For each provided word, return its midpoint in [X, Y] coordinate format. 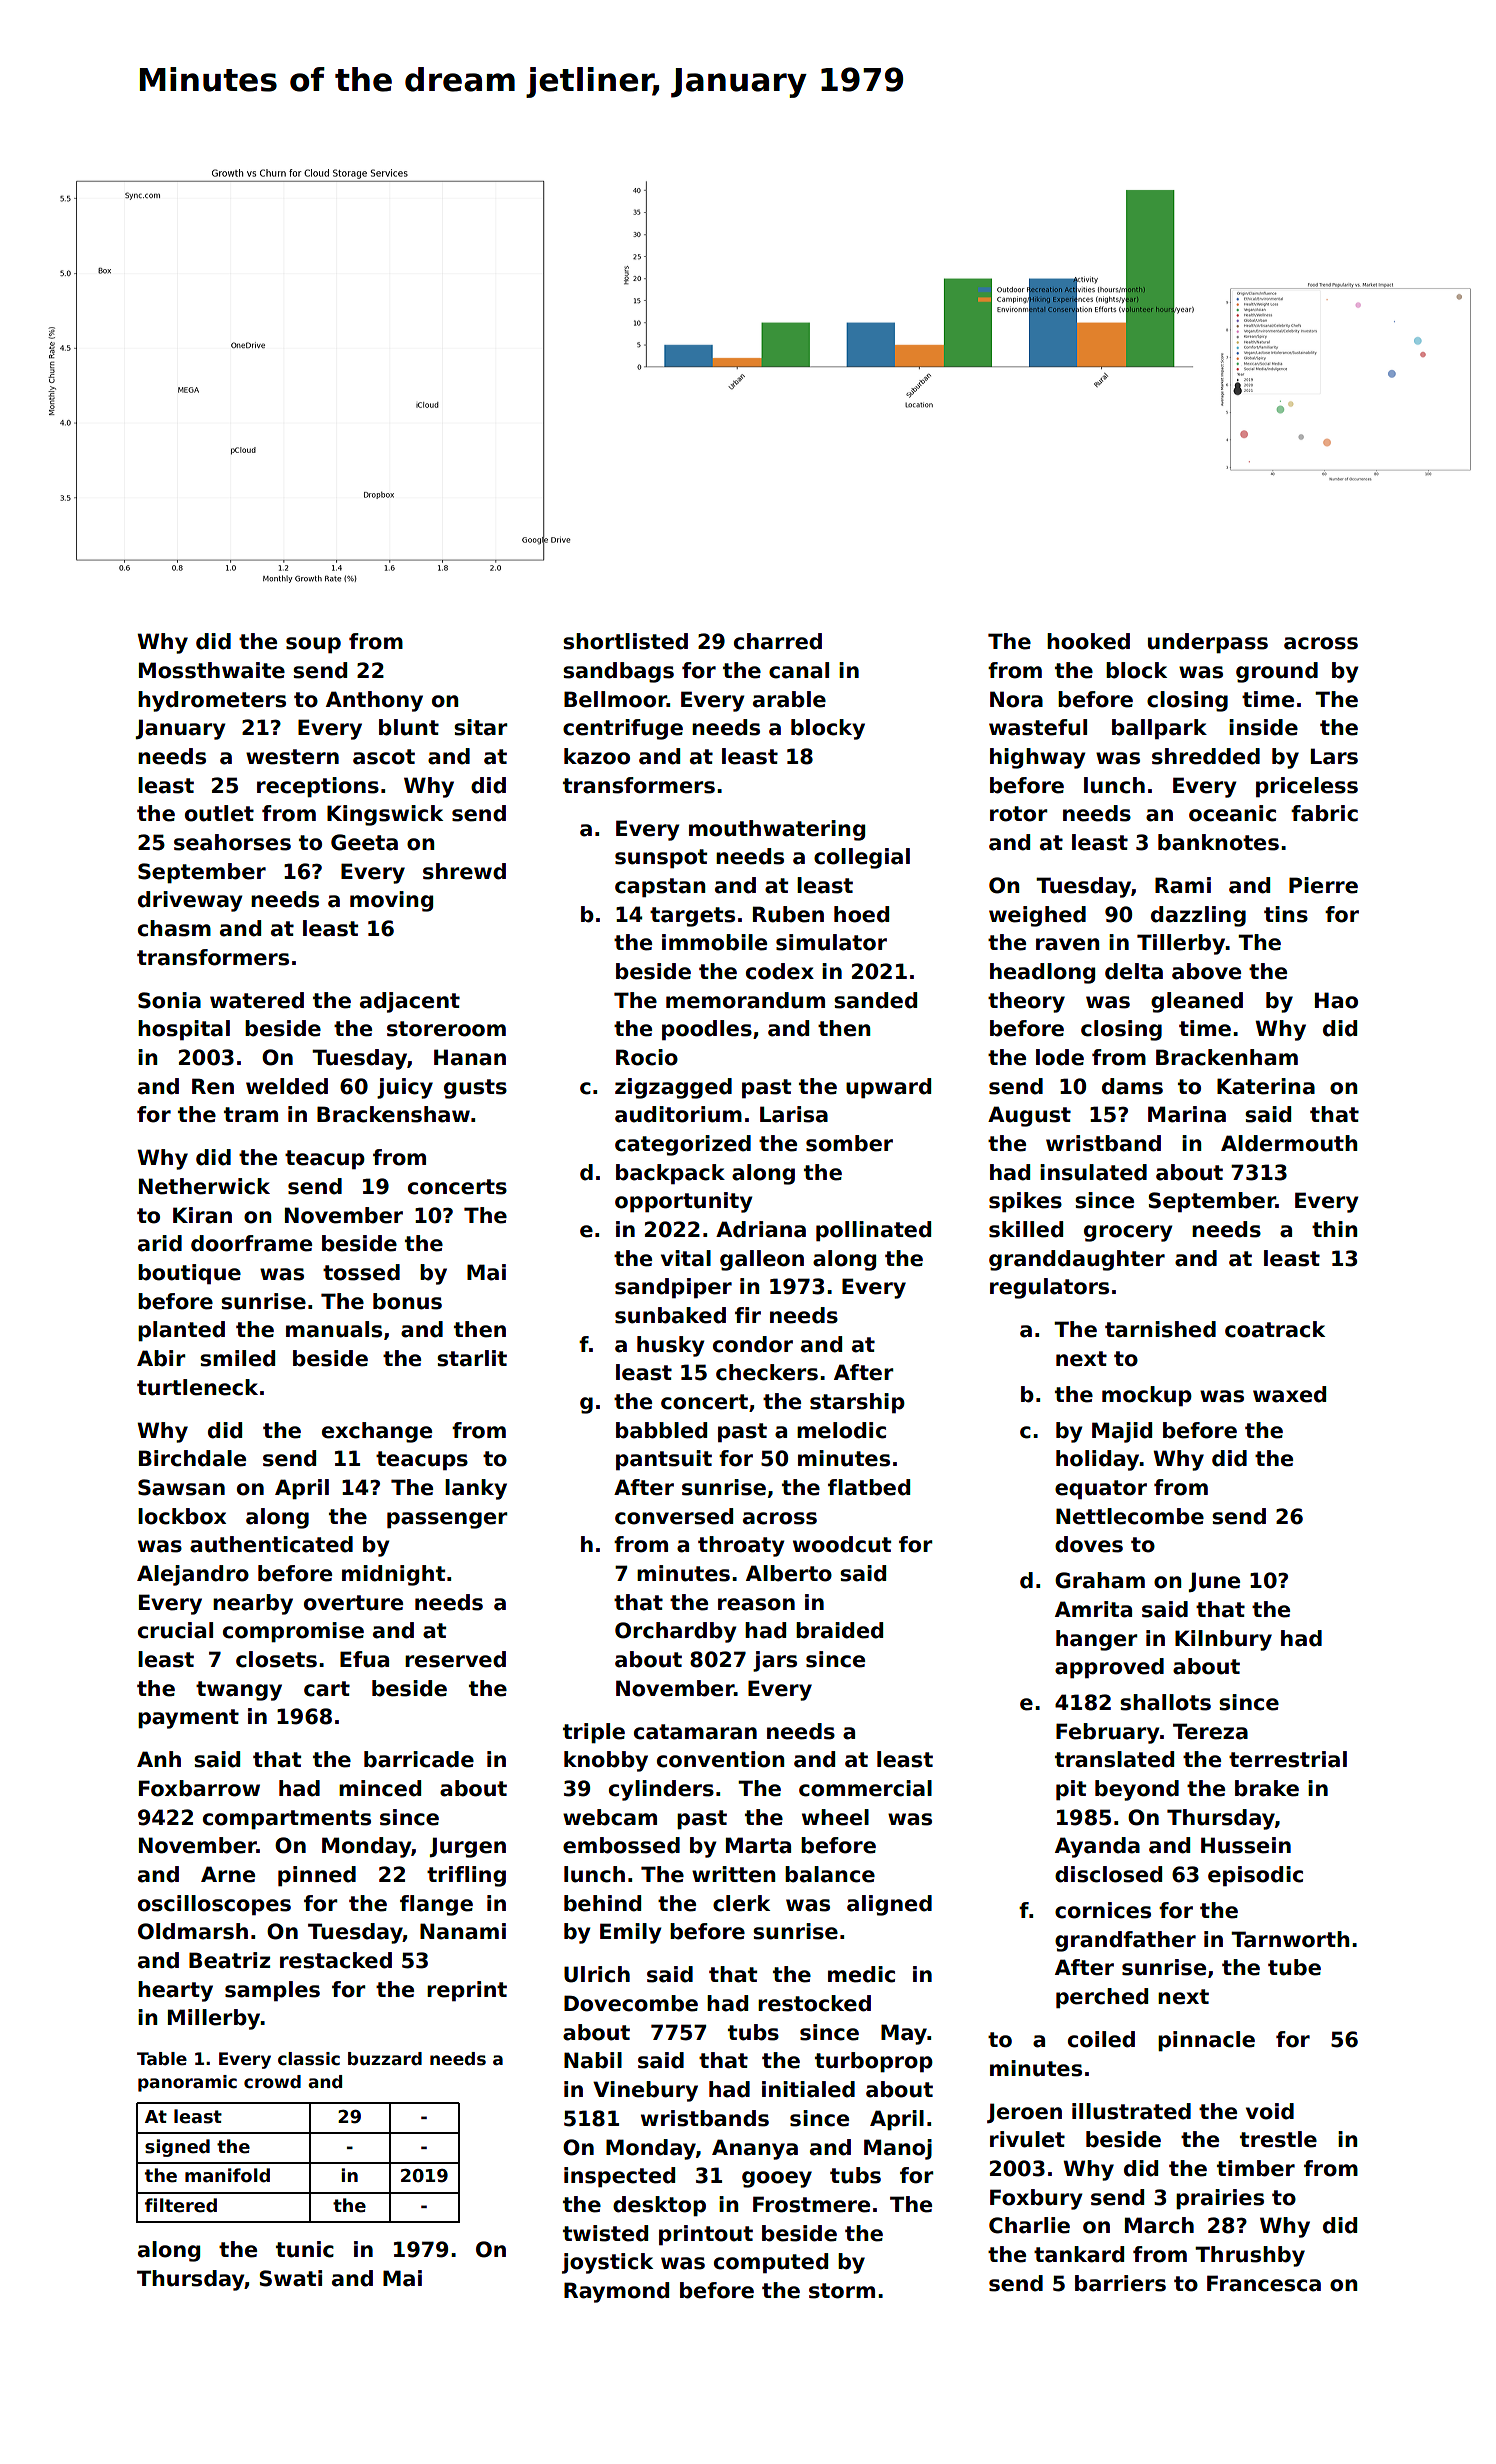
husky [671, 1346]
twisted [605, 2233]
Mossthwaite [212, 670]
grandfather [1125, 1941]
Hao [1336, 1000]
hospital [184, 1030]
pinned [317, 1876]
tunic [305, 2249]
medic [861, 1974]
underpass [1208, 643]
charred [778, 641]
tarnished [1160, 1329]
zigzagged [673, 1088]
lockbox [182, 1516]
